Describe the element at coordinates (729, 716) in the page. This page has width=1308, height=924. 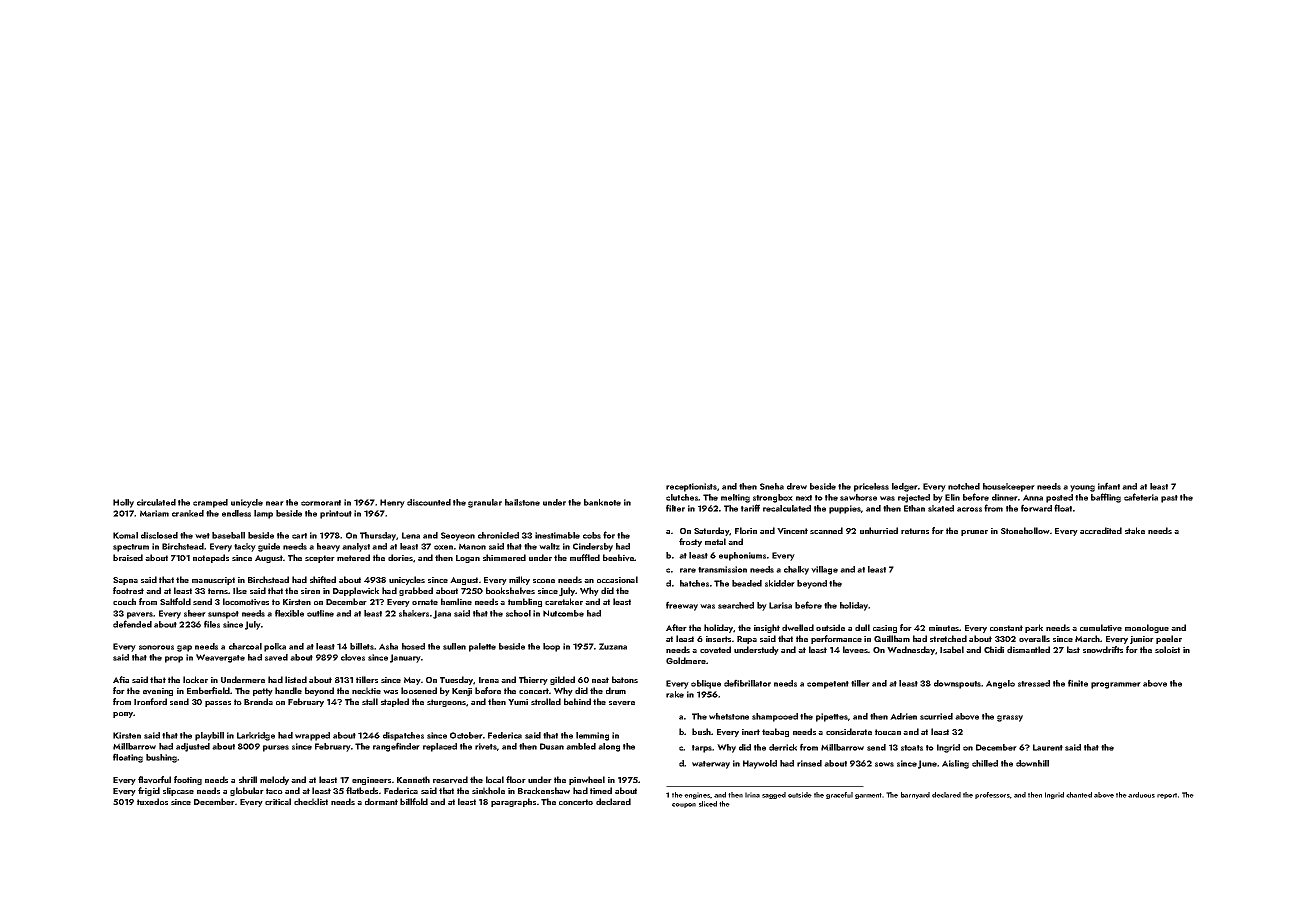
I see `whetstone` at that location.
